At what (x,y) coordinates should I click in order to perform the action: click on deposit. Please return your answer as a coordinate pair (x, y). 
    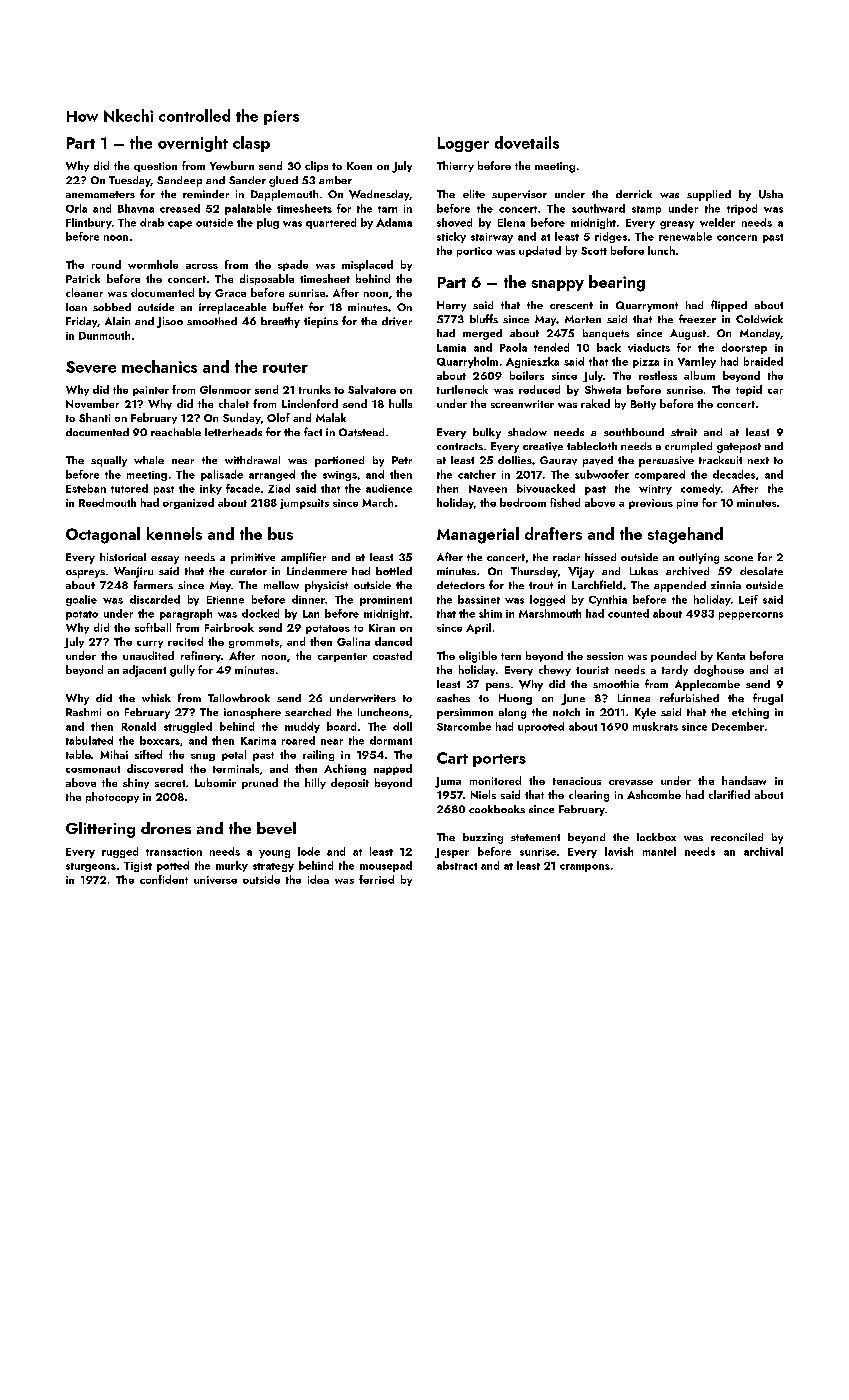
    Looking at the image, I should click on (350, 783).
